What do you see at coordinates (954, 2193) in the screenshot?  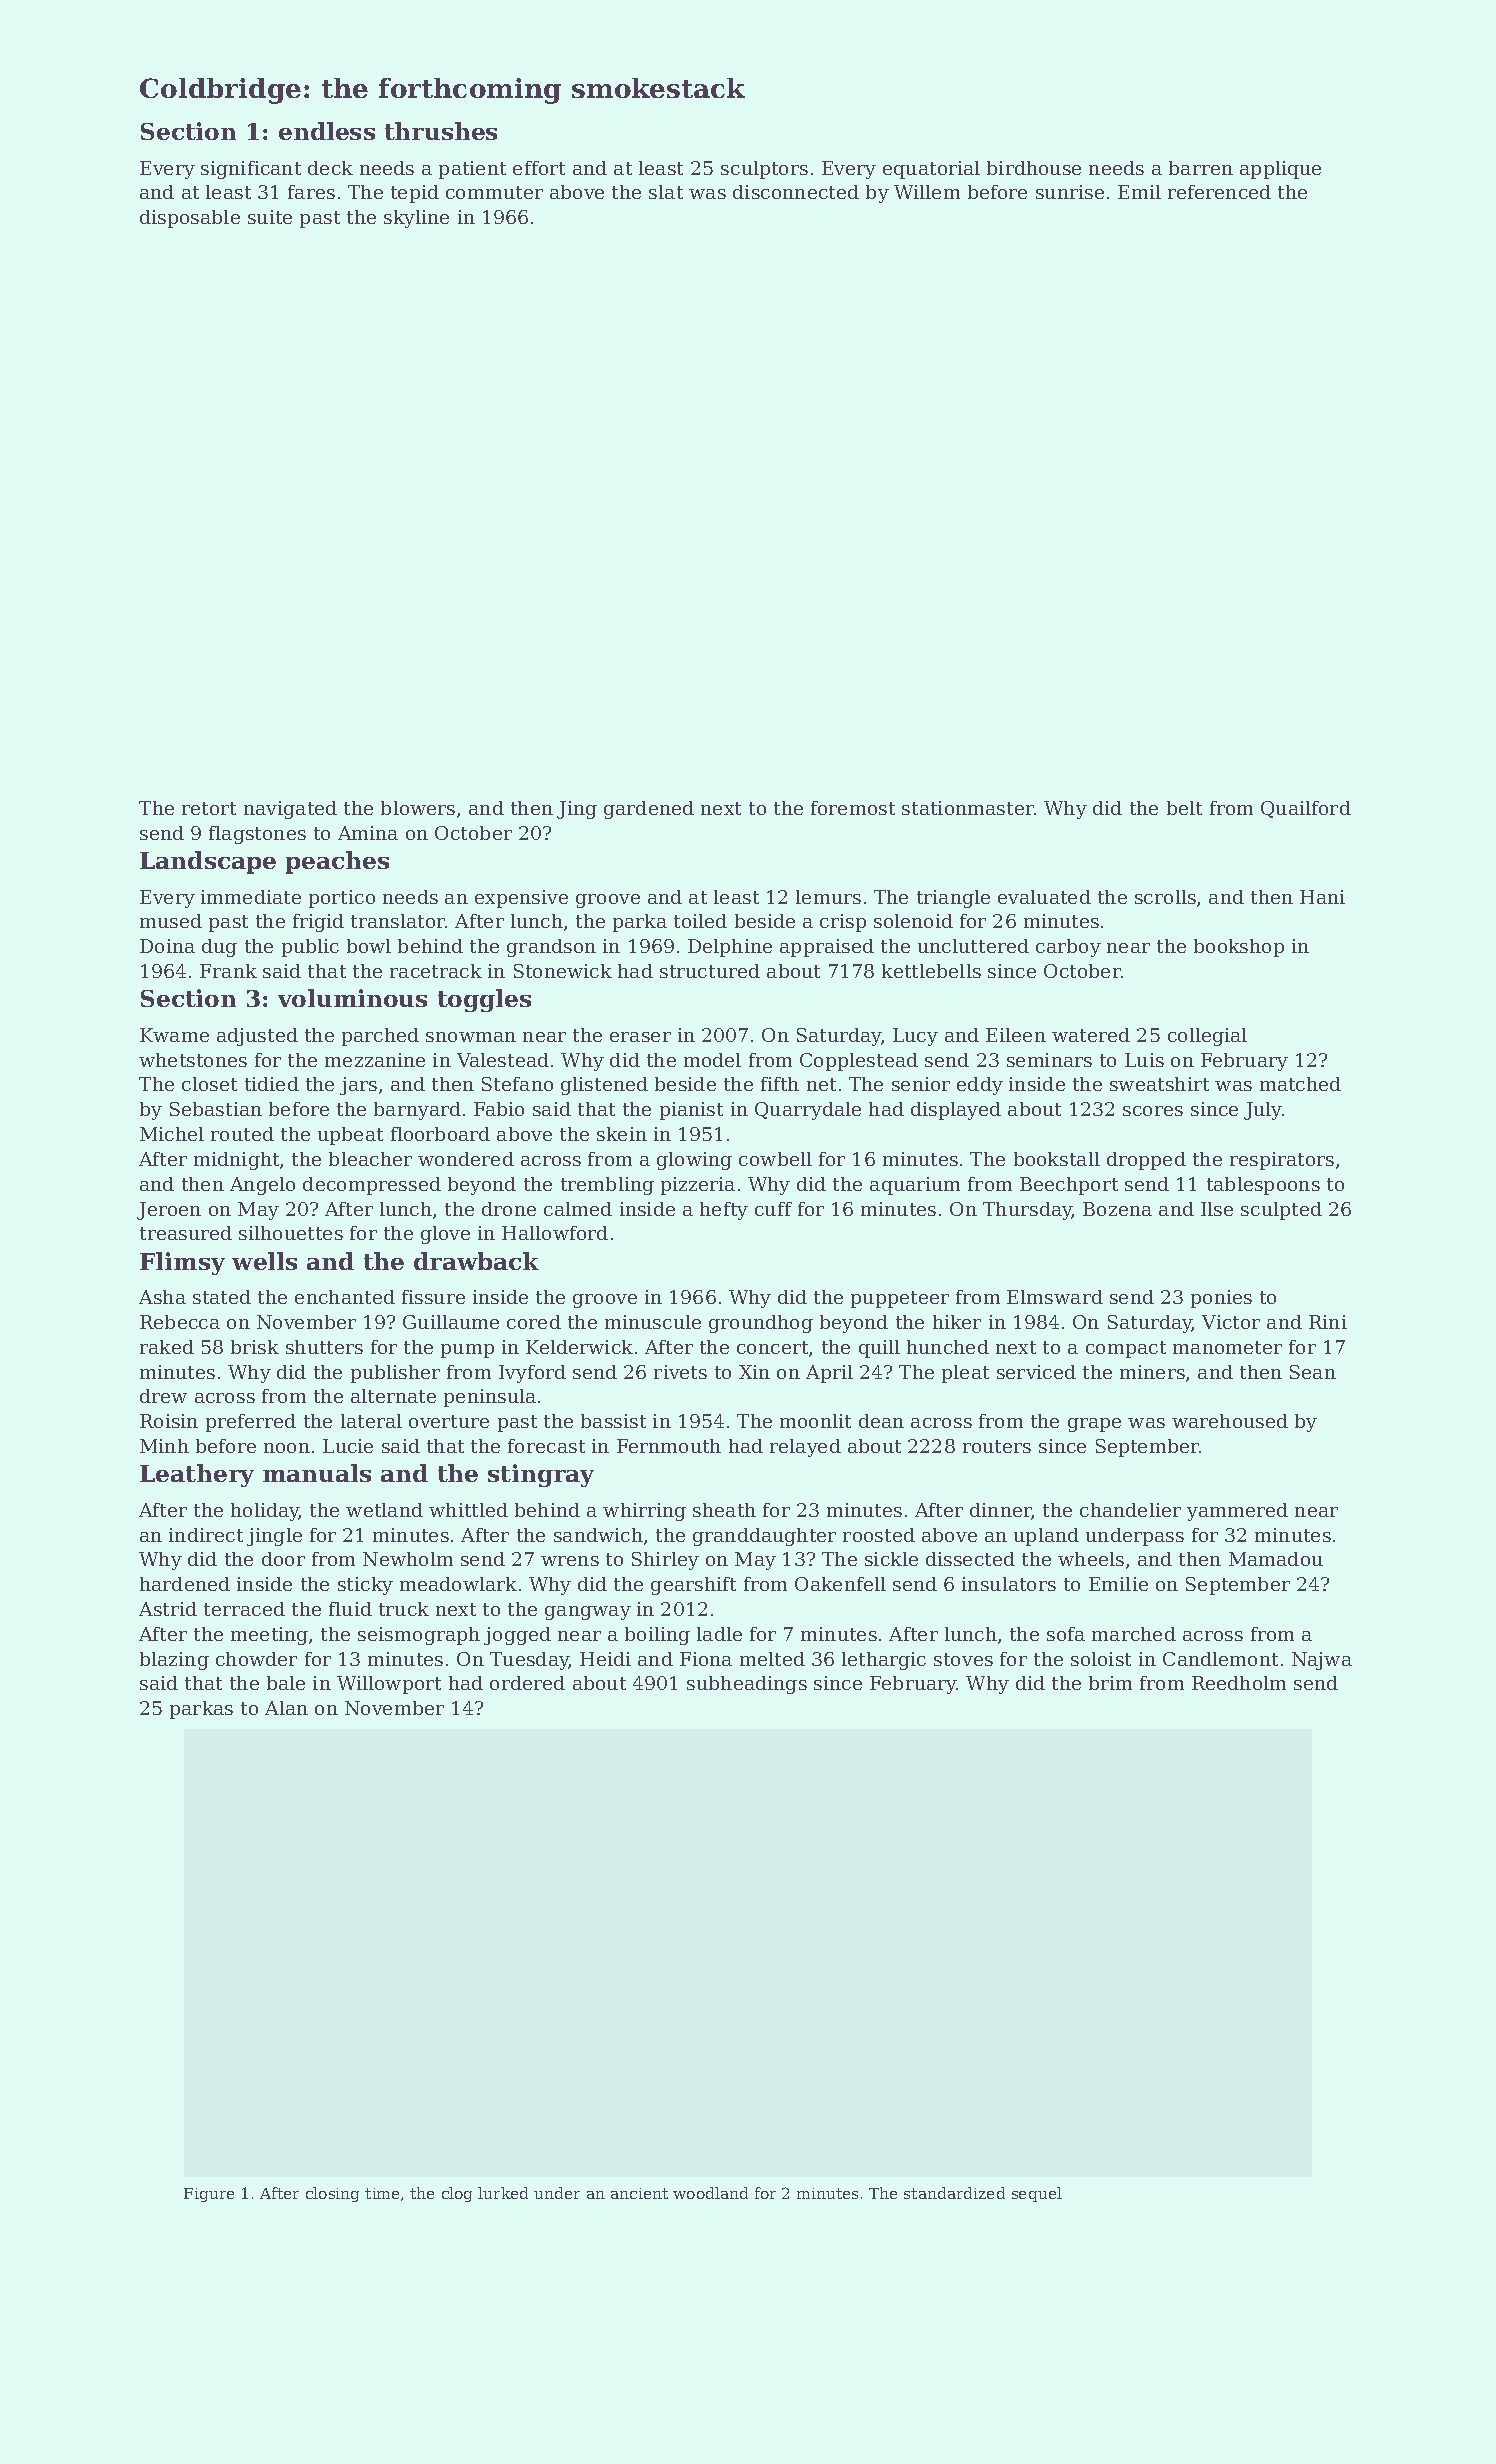 I see `standardized` at bounding box center [954, 2193].
